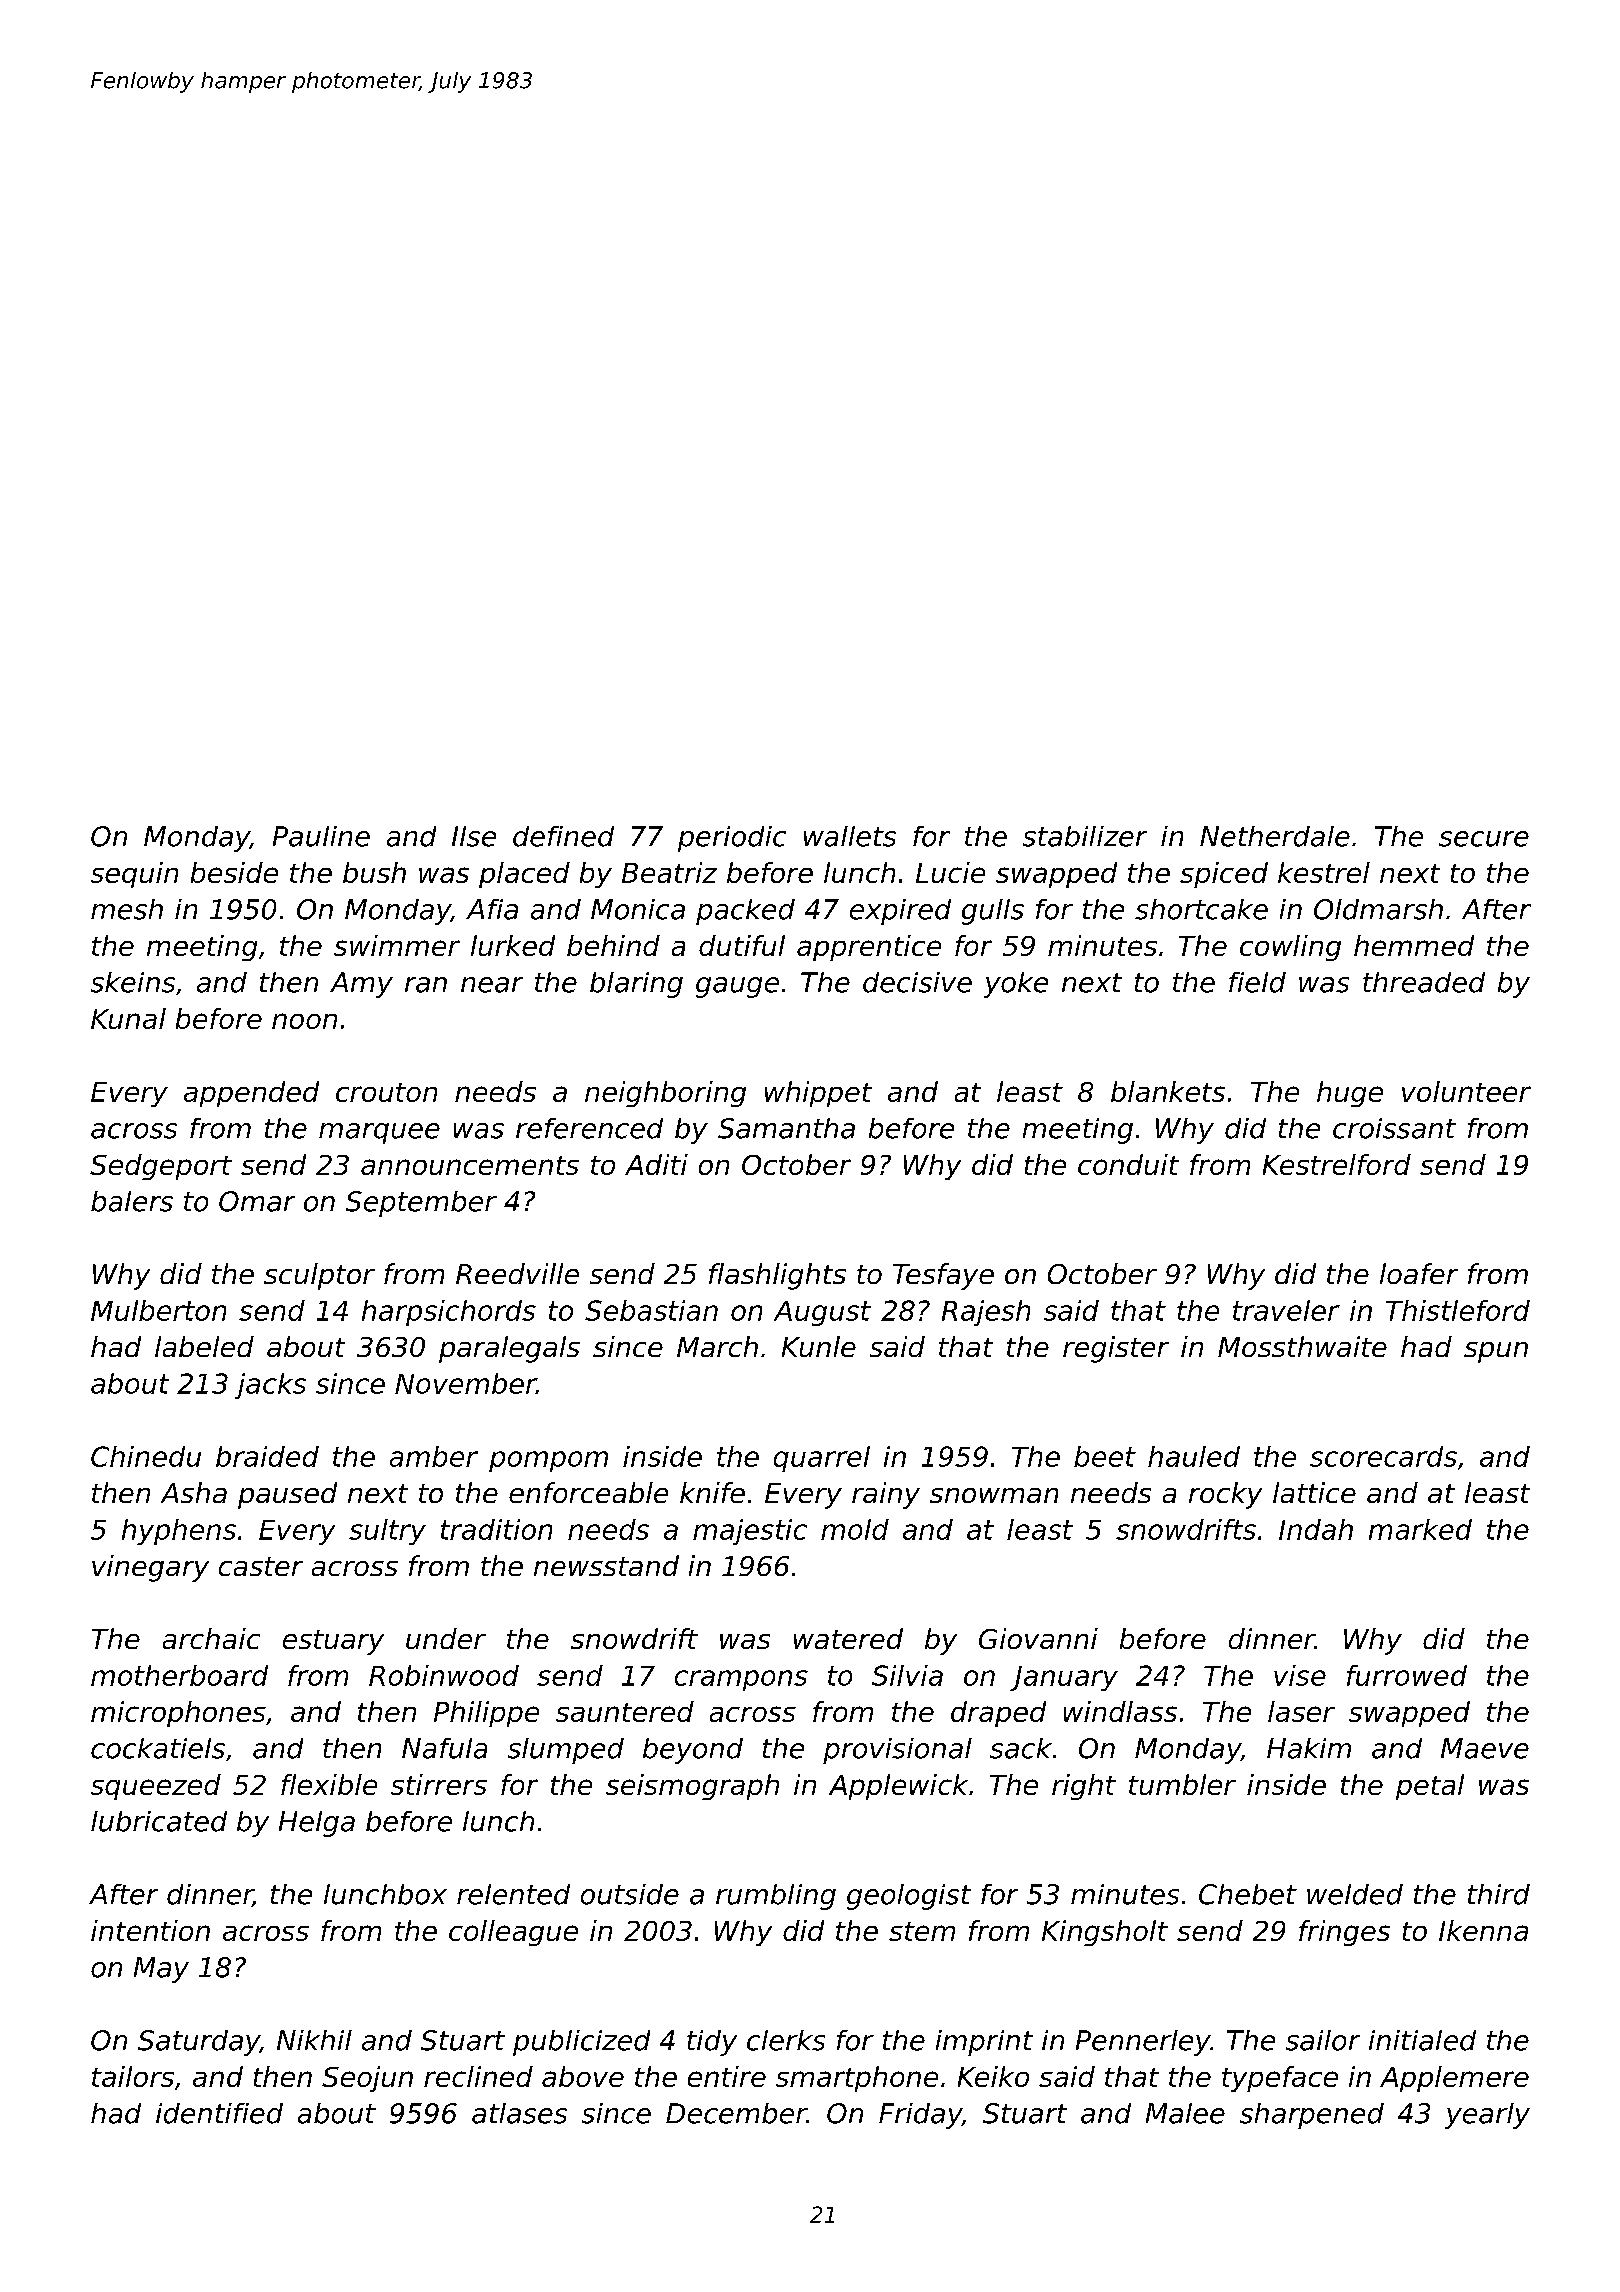 Image resolution: width=1620 pixels, height=2292 pixels. I want to click on crouton, so click(386, 1092).
